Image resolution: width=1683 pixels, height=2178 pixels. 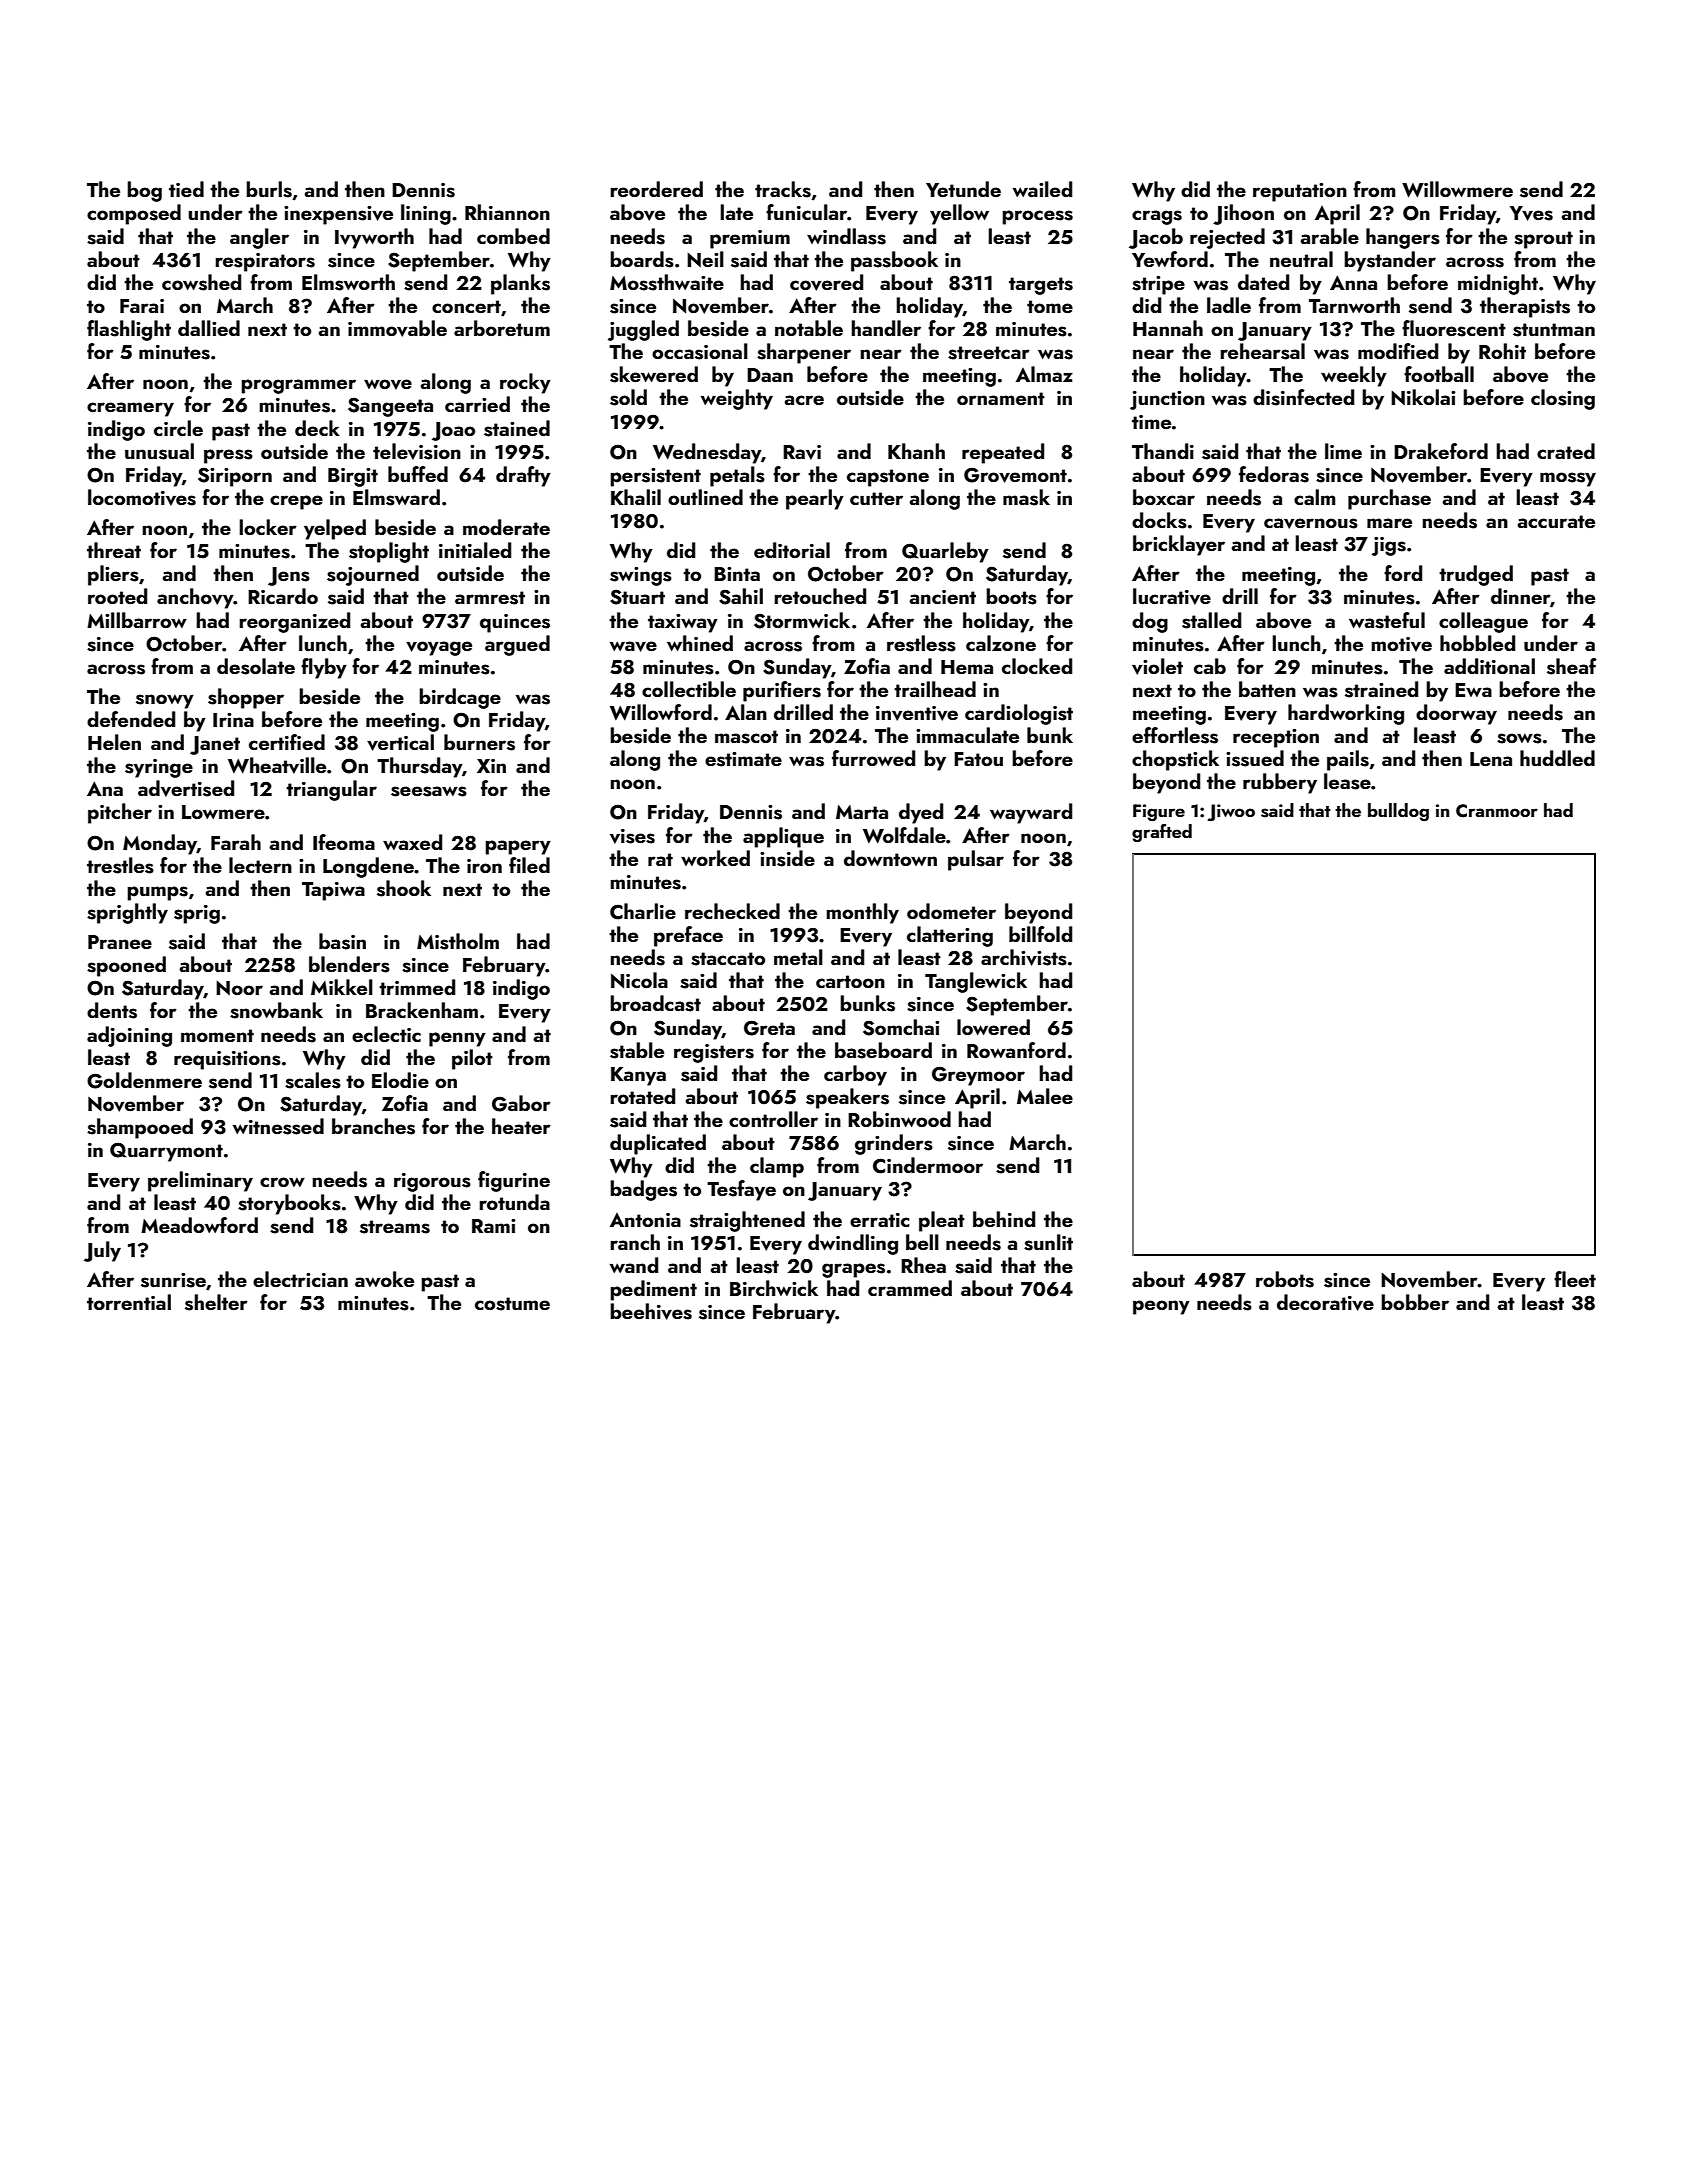 What do you see at coordinates (976, 860) in the screenshot?
I see `pulsar` at bounding box center [976, 860].
